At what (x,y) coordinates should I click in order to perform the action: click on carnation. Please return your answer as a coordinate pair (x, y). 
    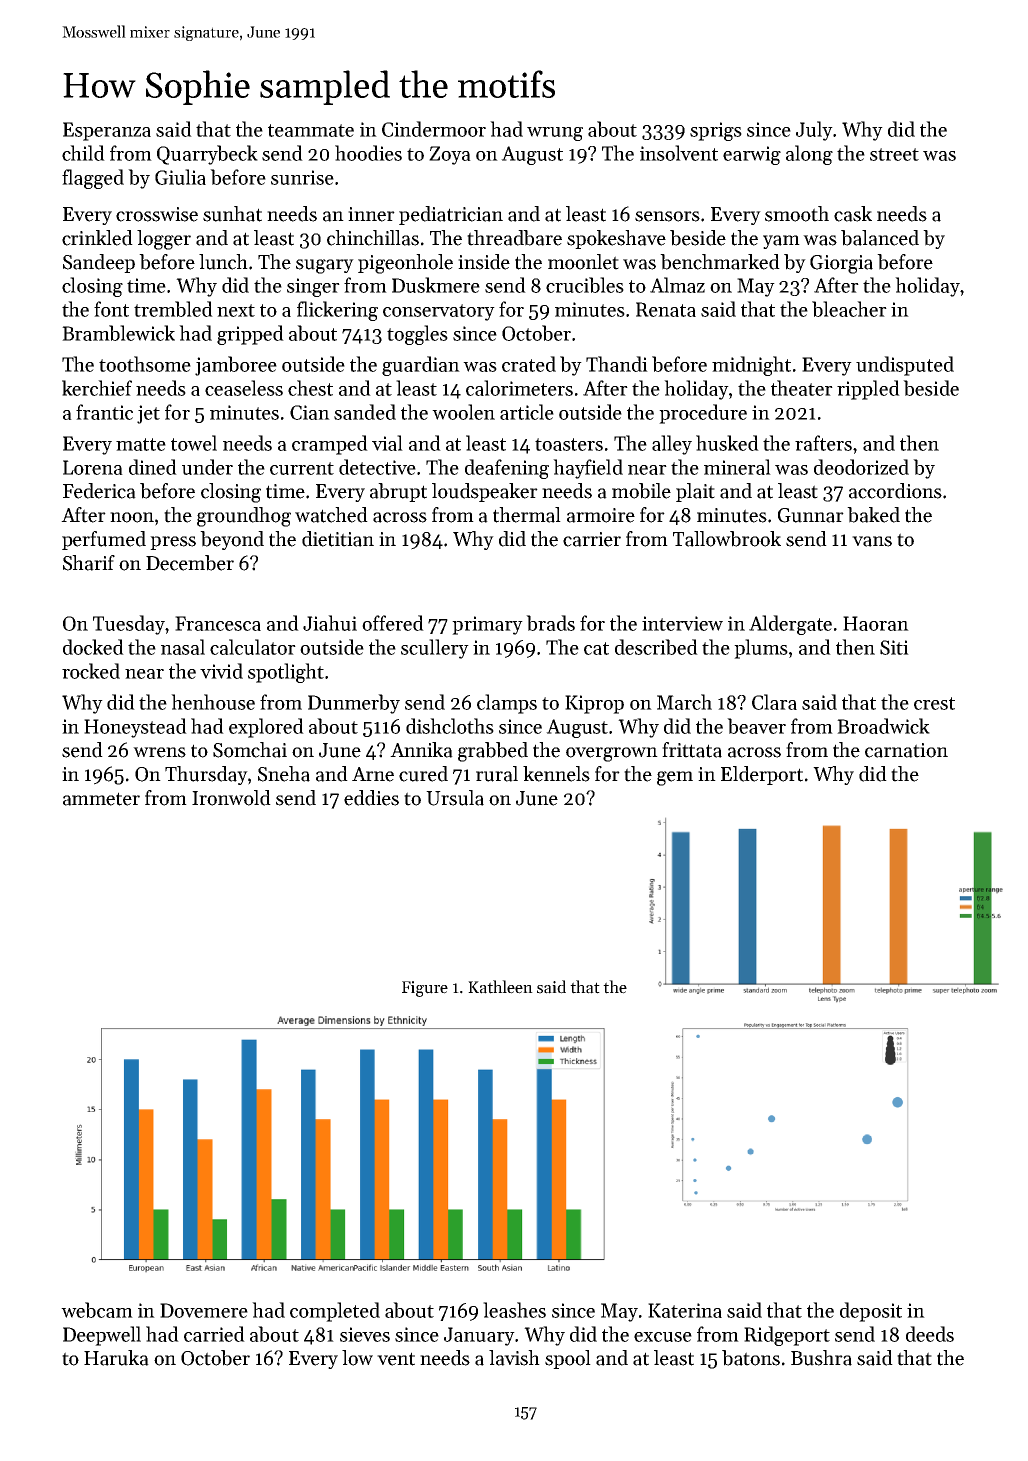
    Looking at the image, I should click on (906, 750).
